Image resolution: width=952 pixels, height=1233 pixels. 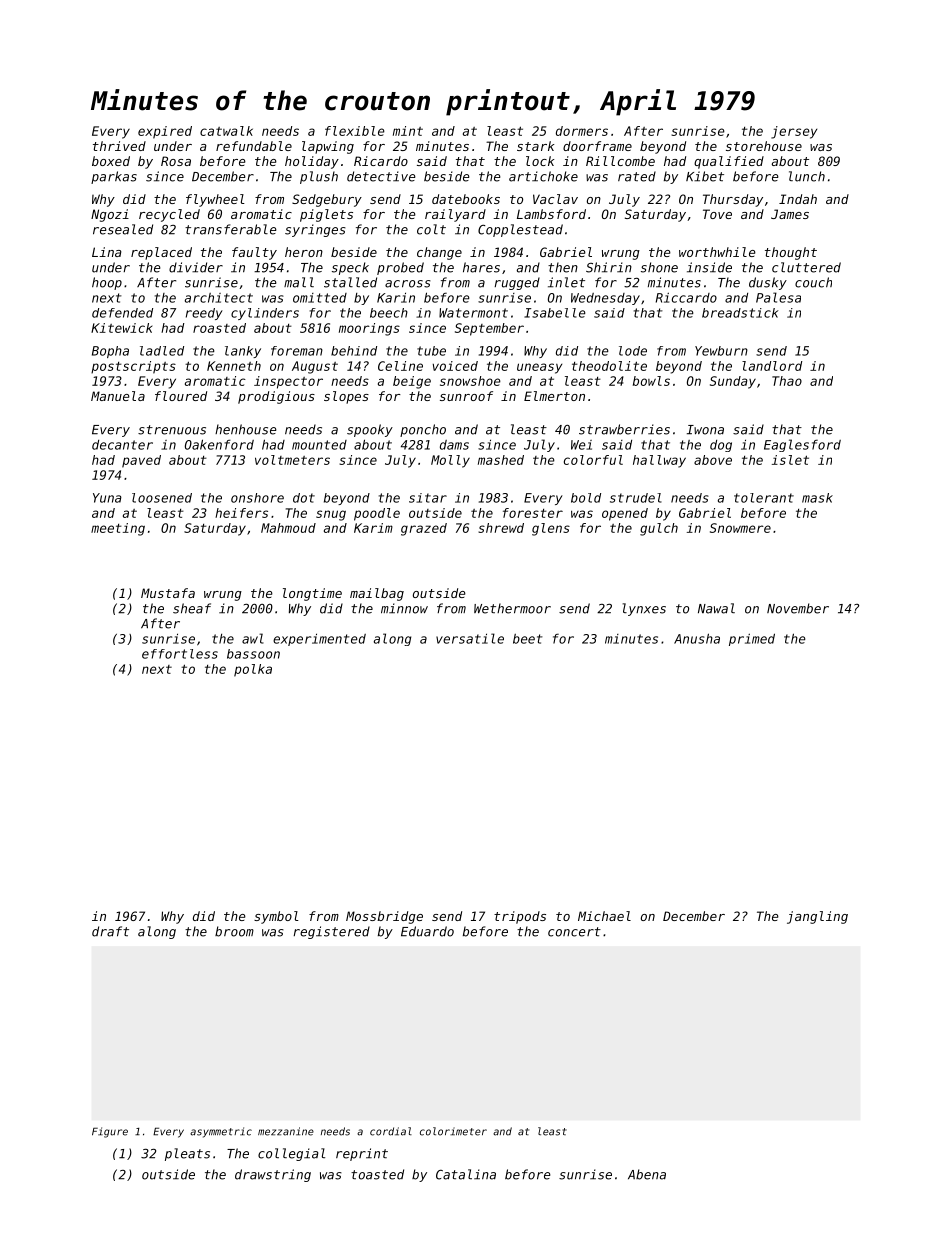 I want to click on primed, so click(x=752, y=639).
